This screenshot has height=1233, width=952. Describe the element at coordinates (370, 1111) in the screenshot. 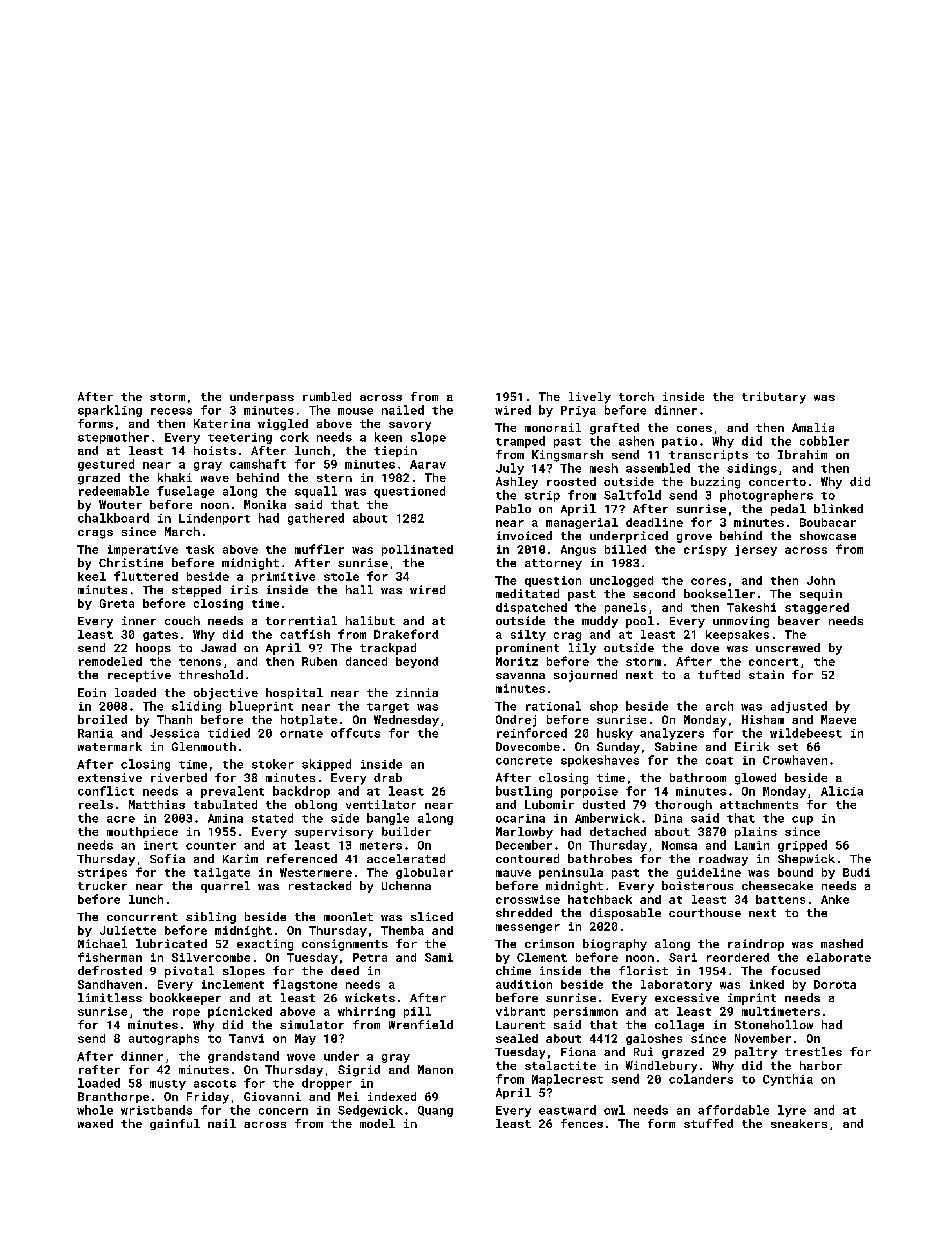

I see `Sedgewick` at that location.
